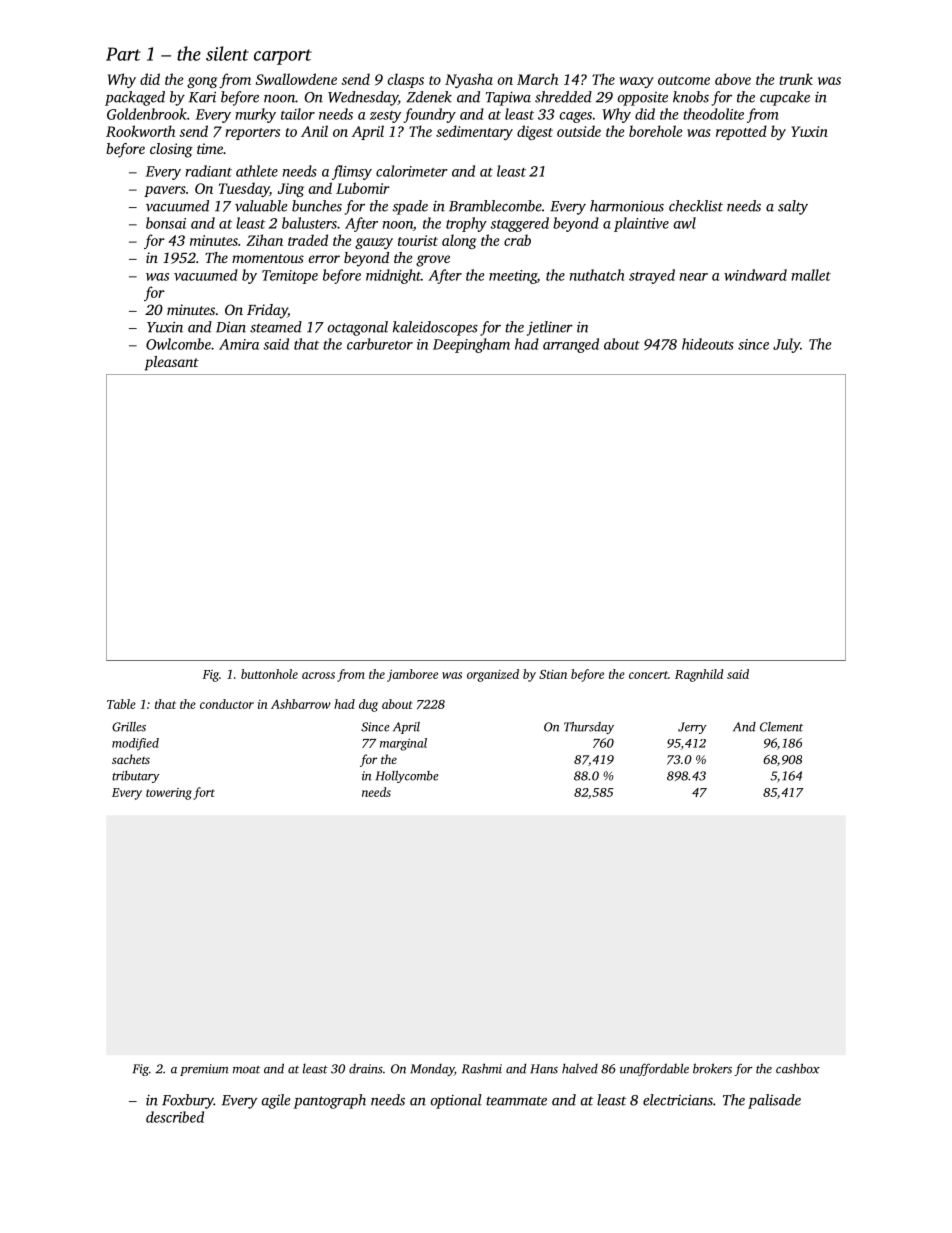 The height and width of the image is (1233, 952). Describe the element at coordinates (685, 223) in the image. I see `awl` at that location.
